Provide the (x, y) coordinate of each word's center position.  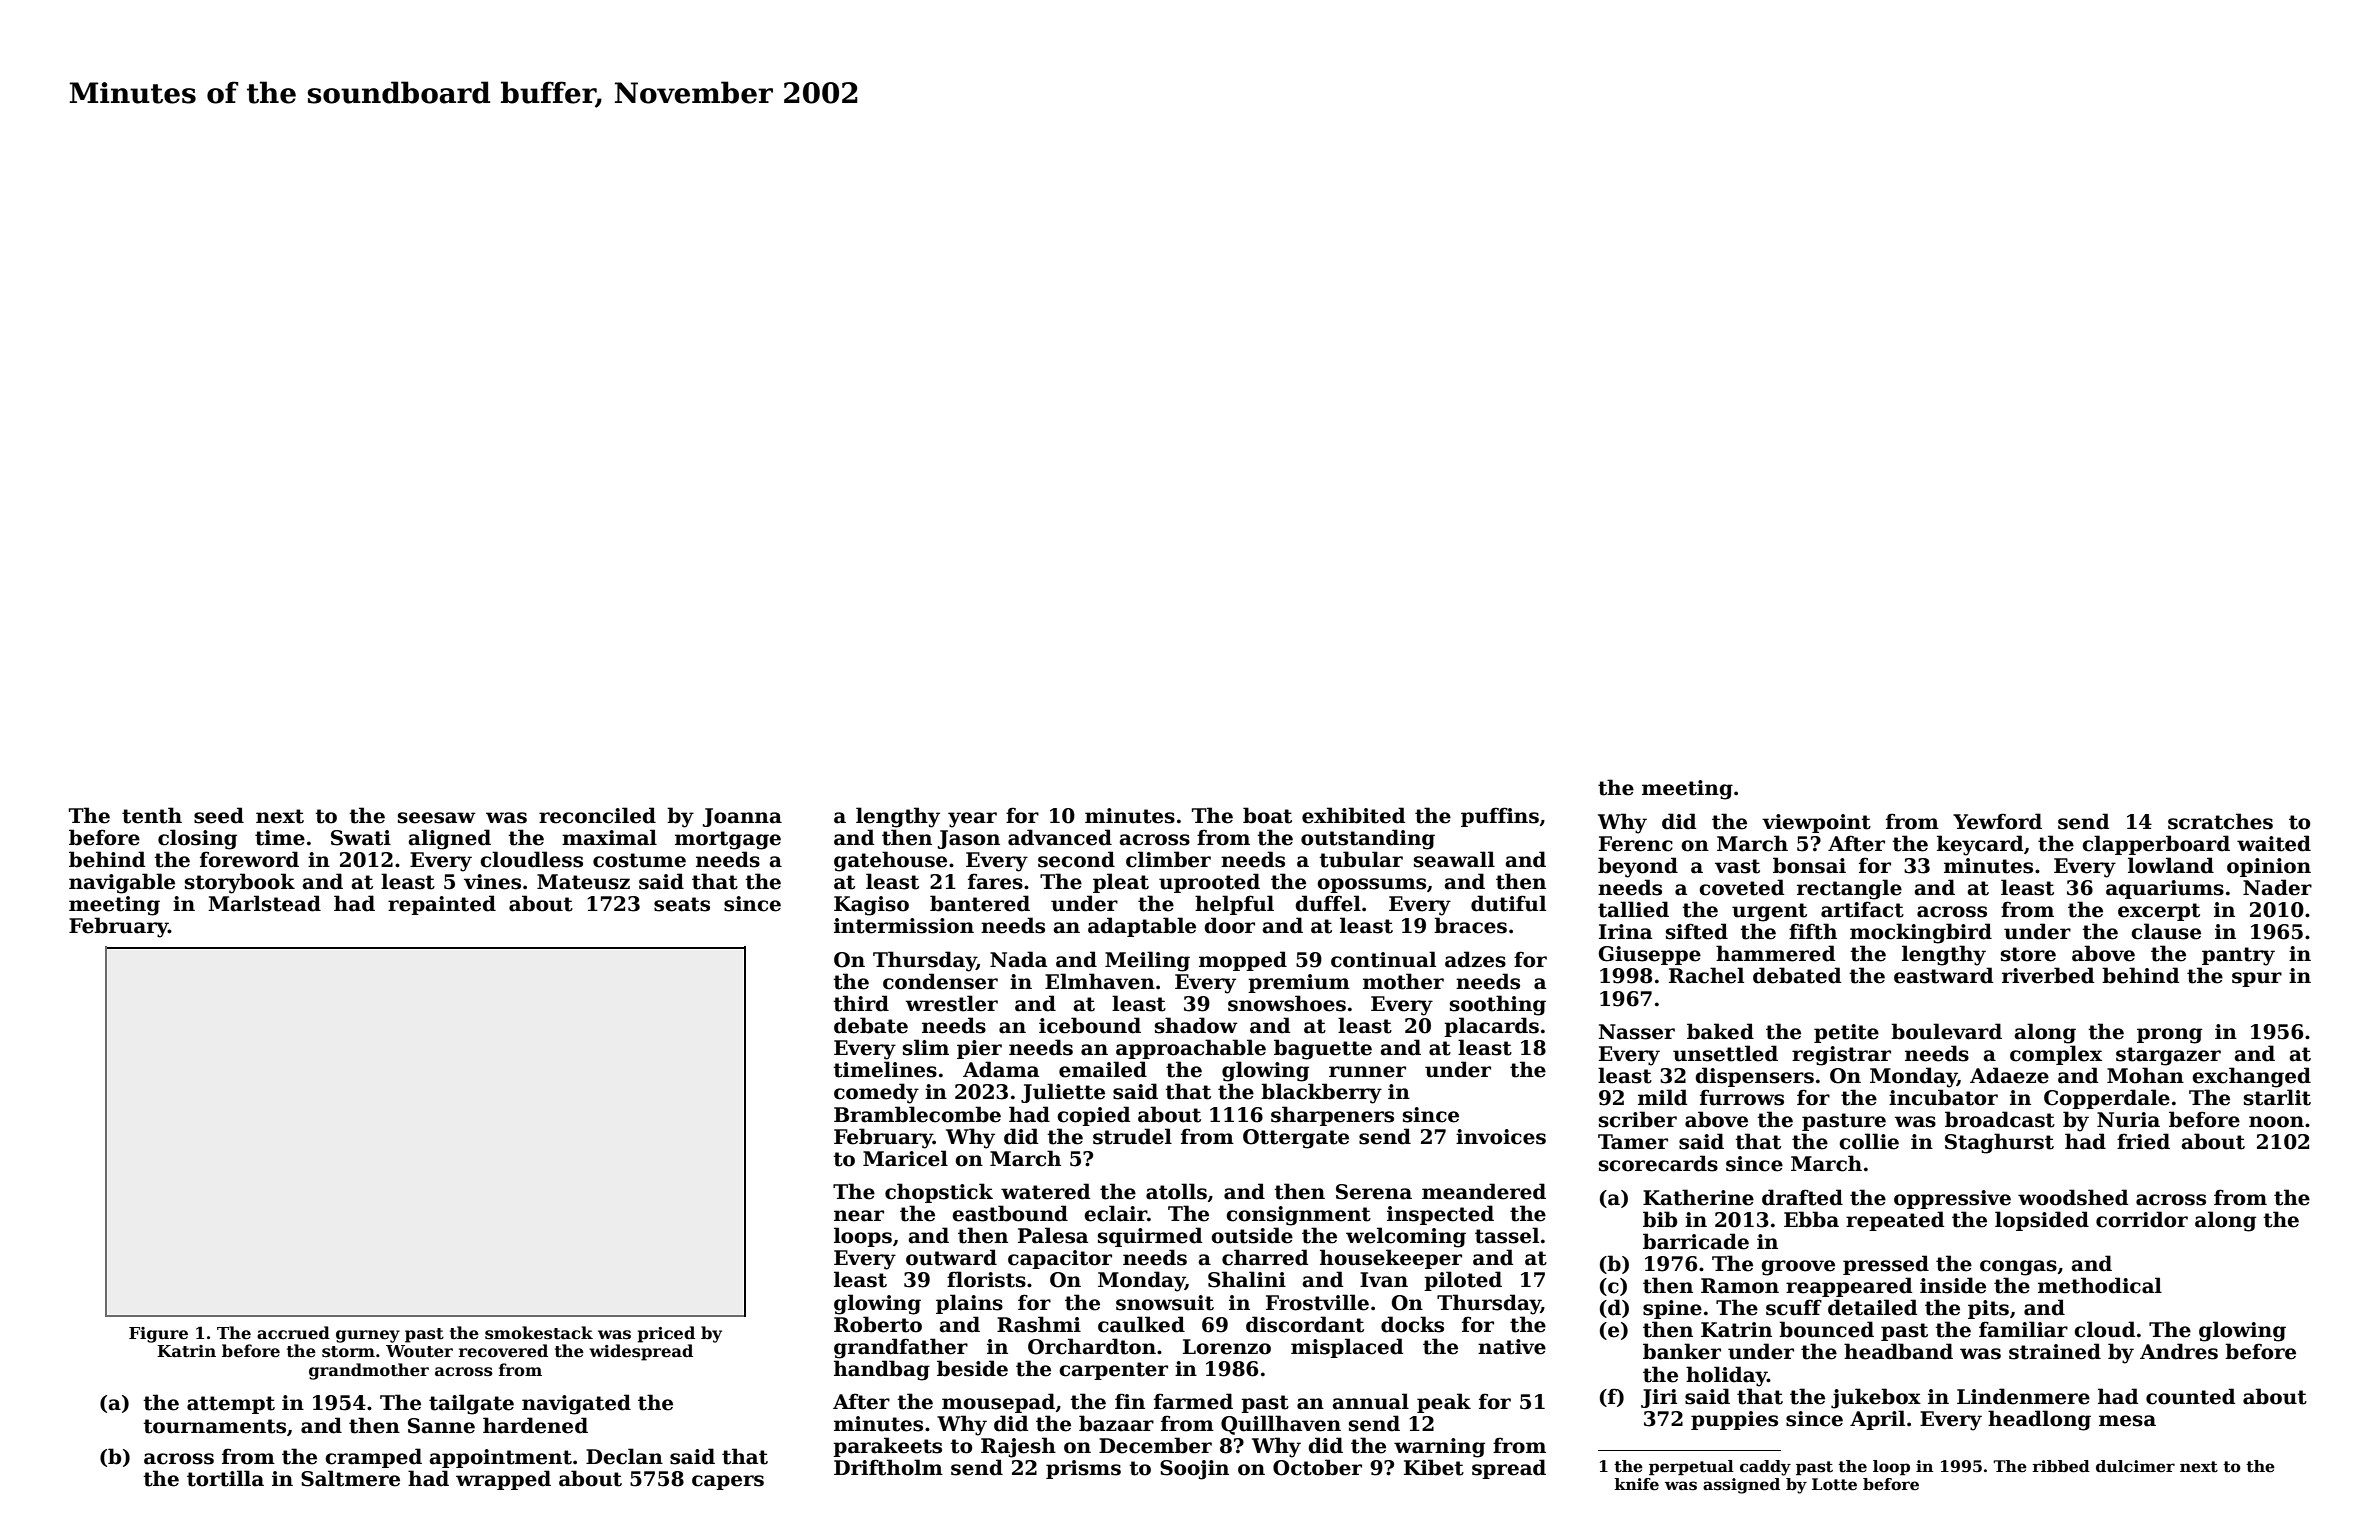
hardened (535, 1425)
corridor (2142, 1219)
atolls (1176, 1191)
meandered (1484, 1191)
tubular (1361, 859)
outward (951, 1257)
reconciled (597, 815)
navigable (122, 883)
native (1512, 1347)
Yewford (1997, 821)
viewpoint (1816, 823)
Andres (2179, 1351)
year (972, 820)
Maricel (905, 1158)
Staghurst (1999, 1143)
